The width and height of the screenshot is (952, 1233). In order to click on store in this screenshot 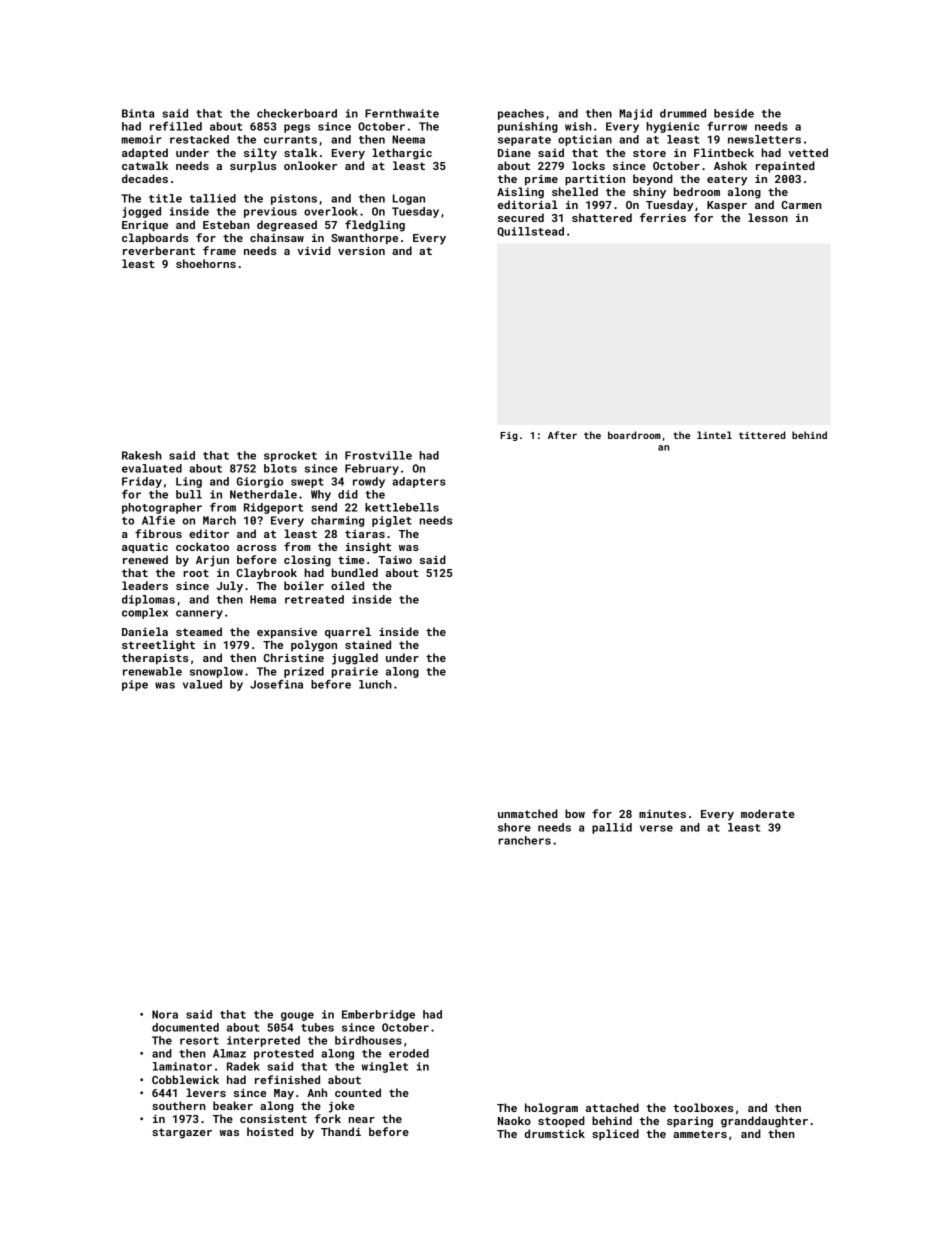, I will do `click(649, 153)`.
